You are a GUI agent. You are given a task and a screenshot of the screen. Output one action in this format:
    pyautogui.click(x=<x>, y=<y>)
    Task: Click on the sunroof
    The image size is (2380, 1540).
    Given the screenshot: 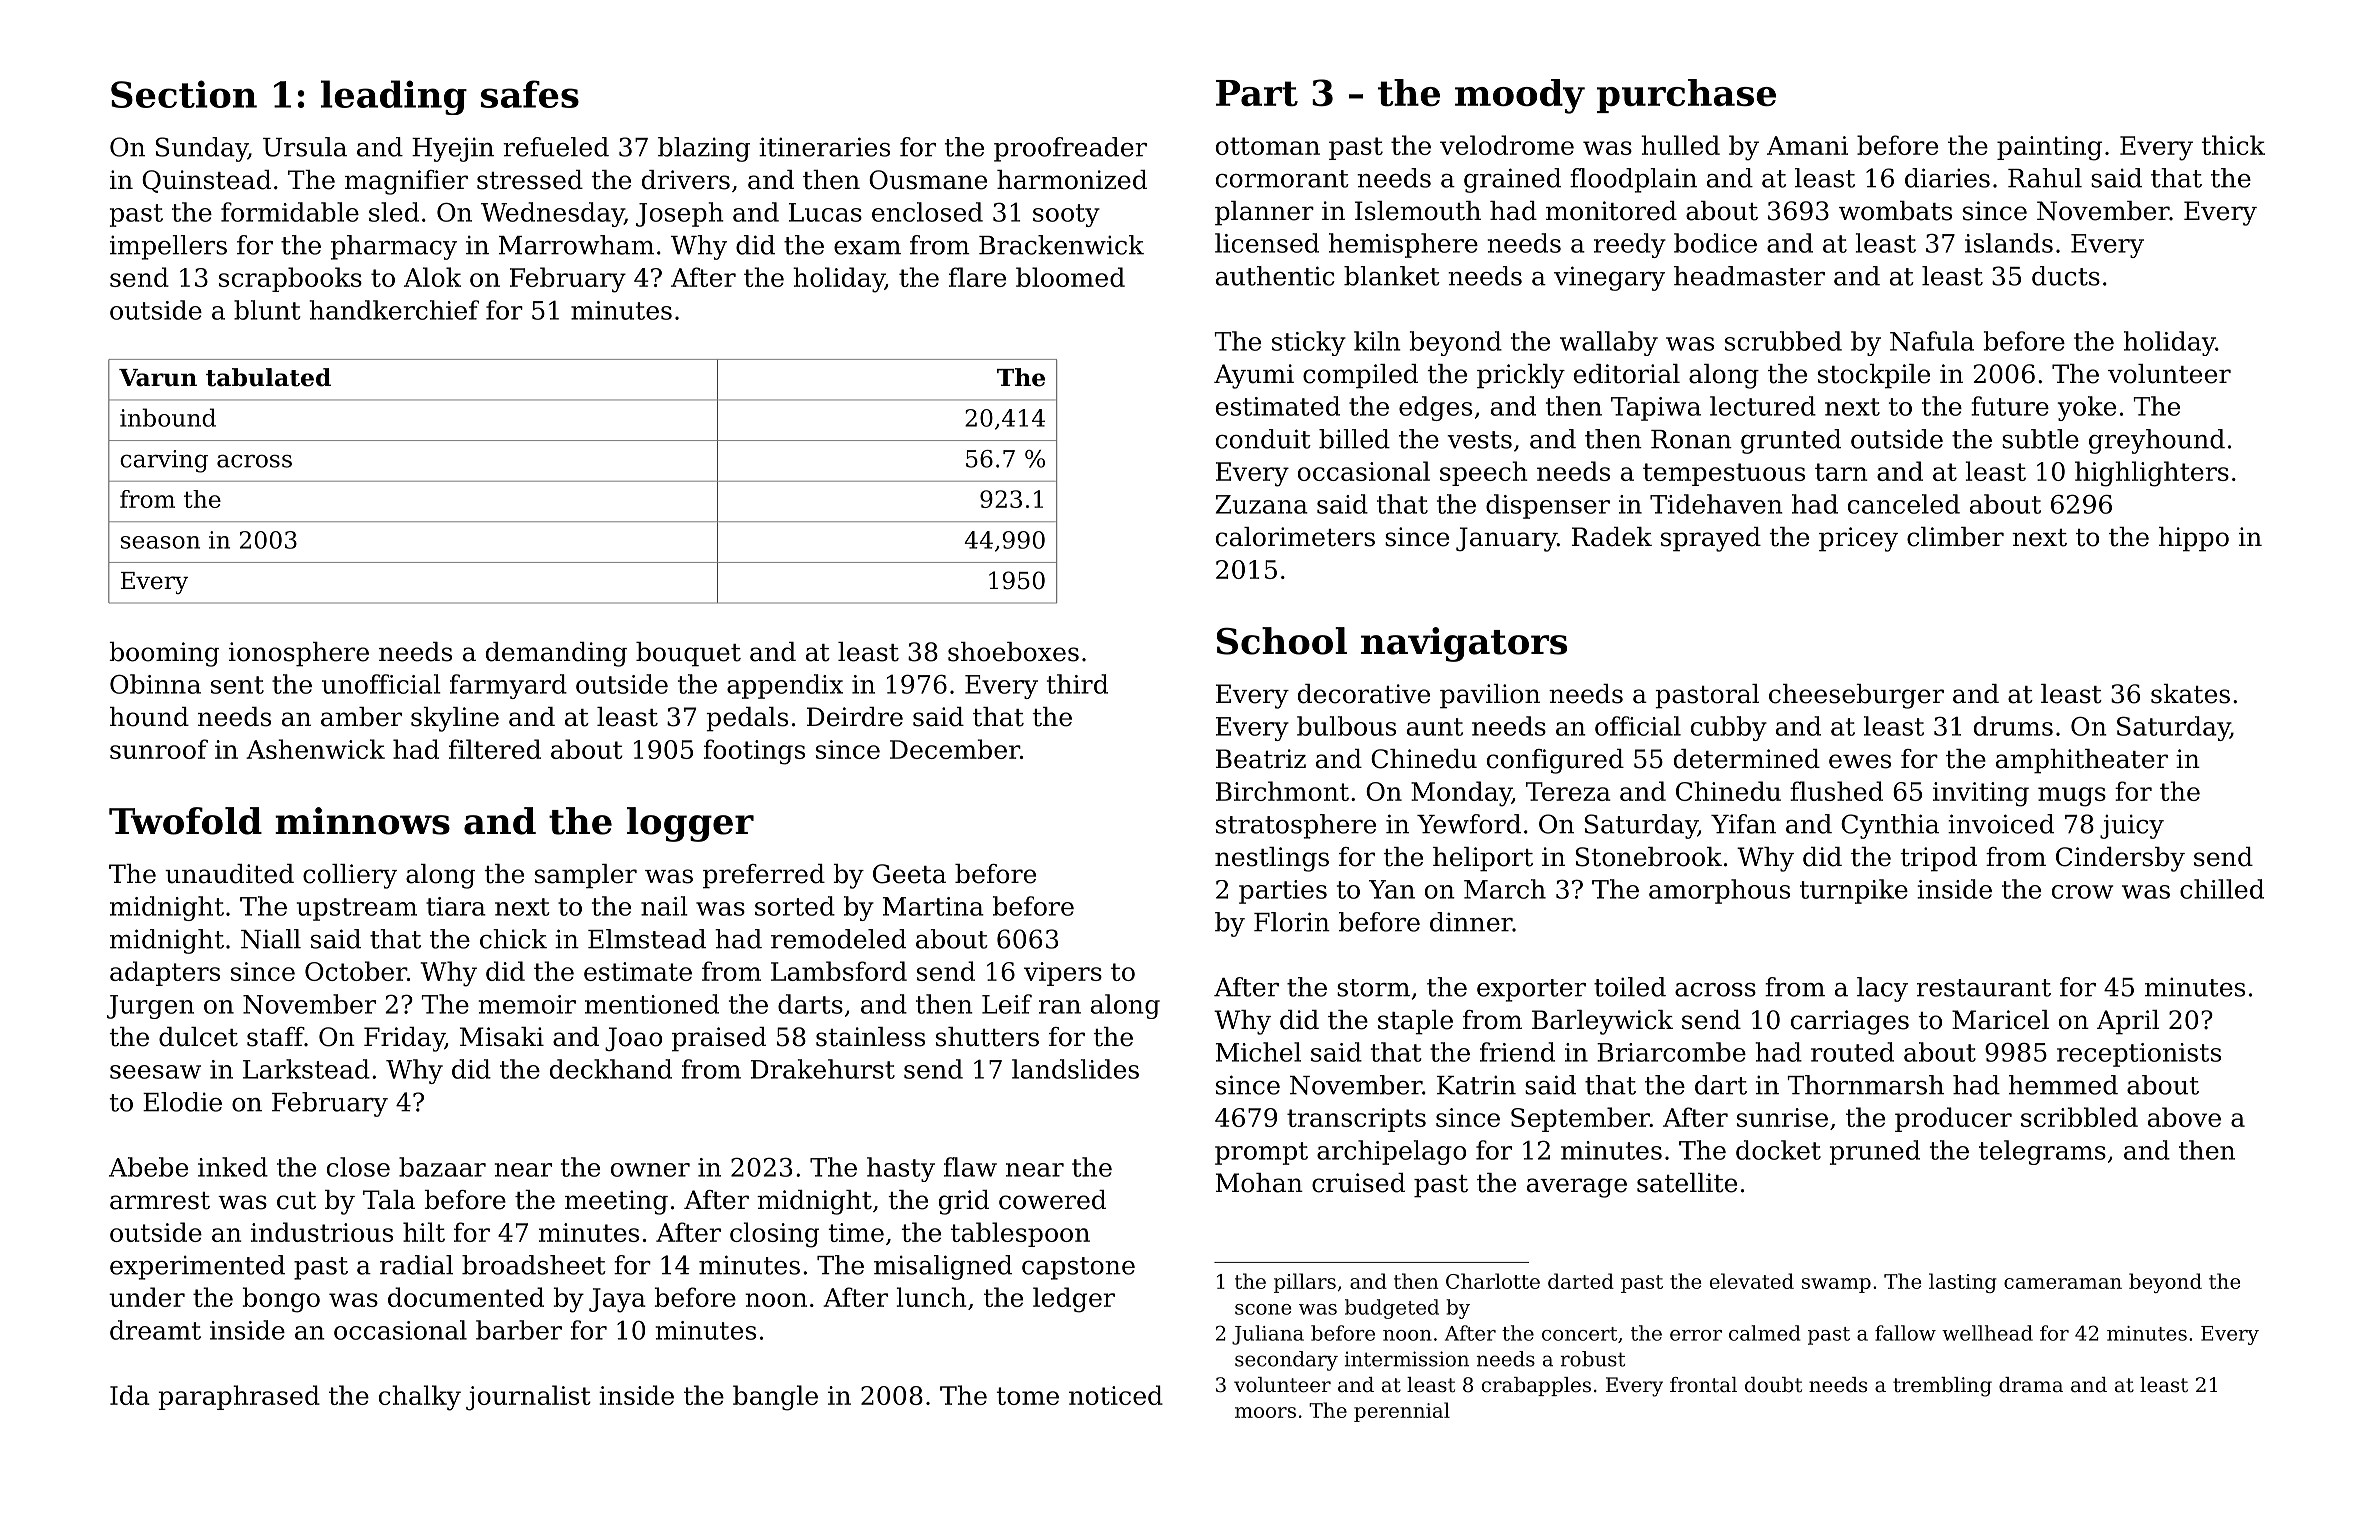 What is the action you would take?
    pyautogui.click(x=159, y=749)
